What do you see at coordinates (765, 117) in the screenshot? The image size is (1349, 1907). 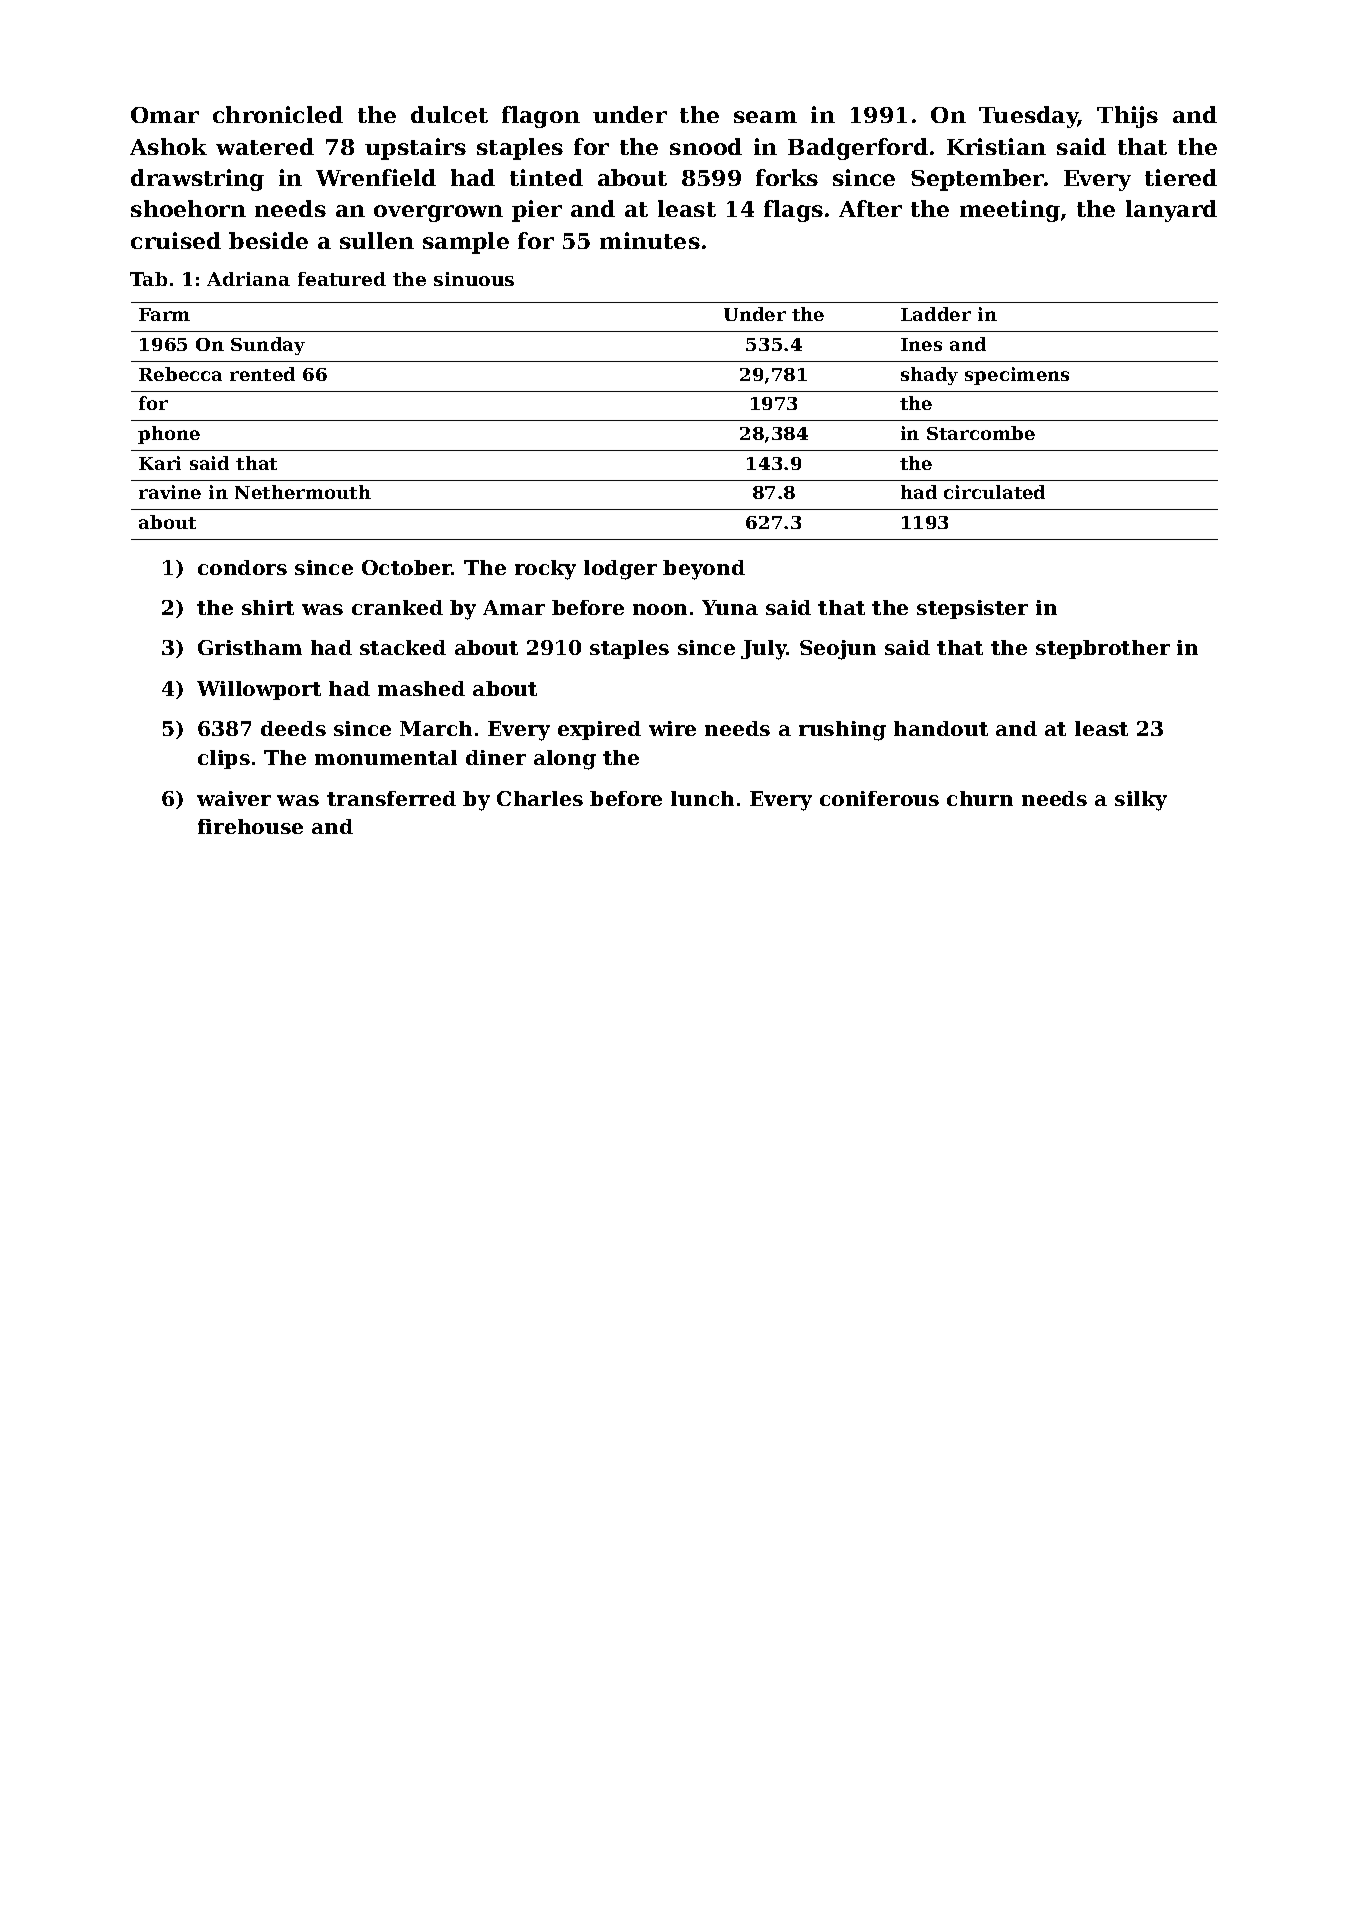 I see `seam` at bounding box center [765, 117].
